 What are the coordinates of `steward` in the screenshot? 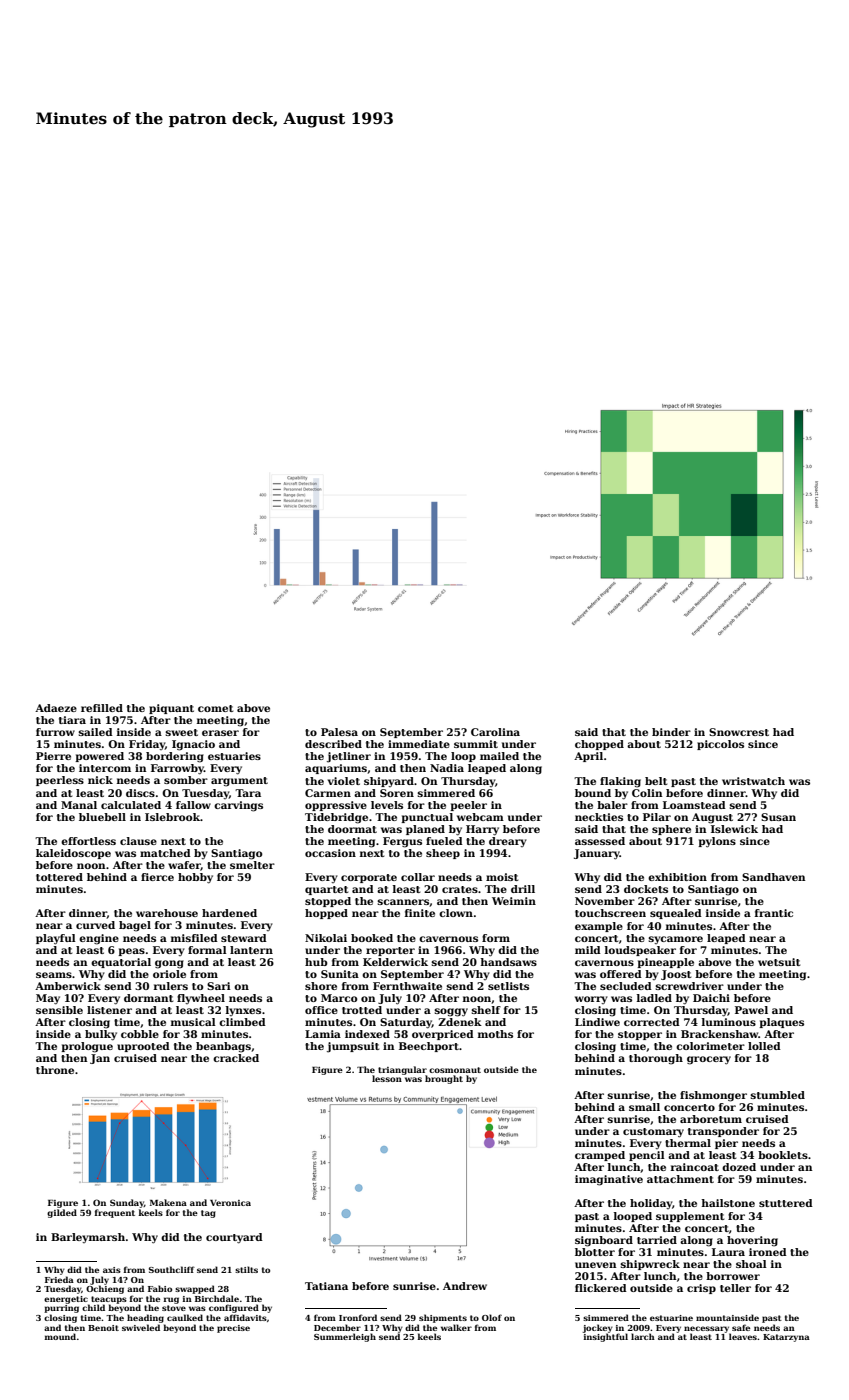 It's located at (244, 938).
